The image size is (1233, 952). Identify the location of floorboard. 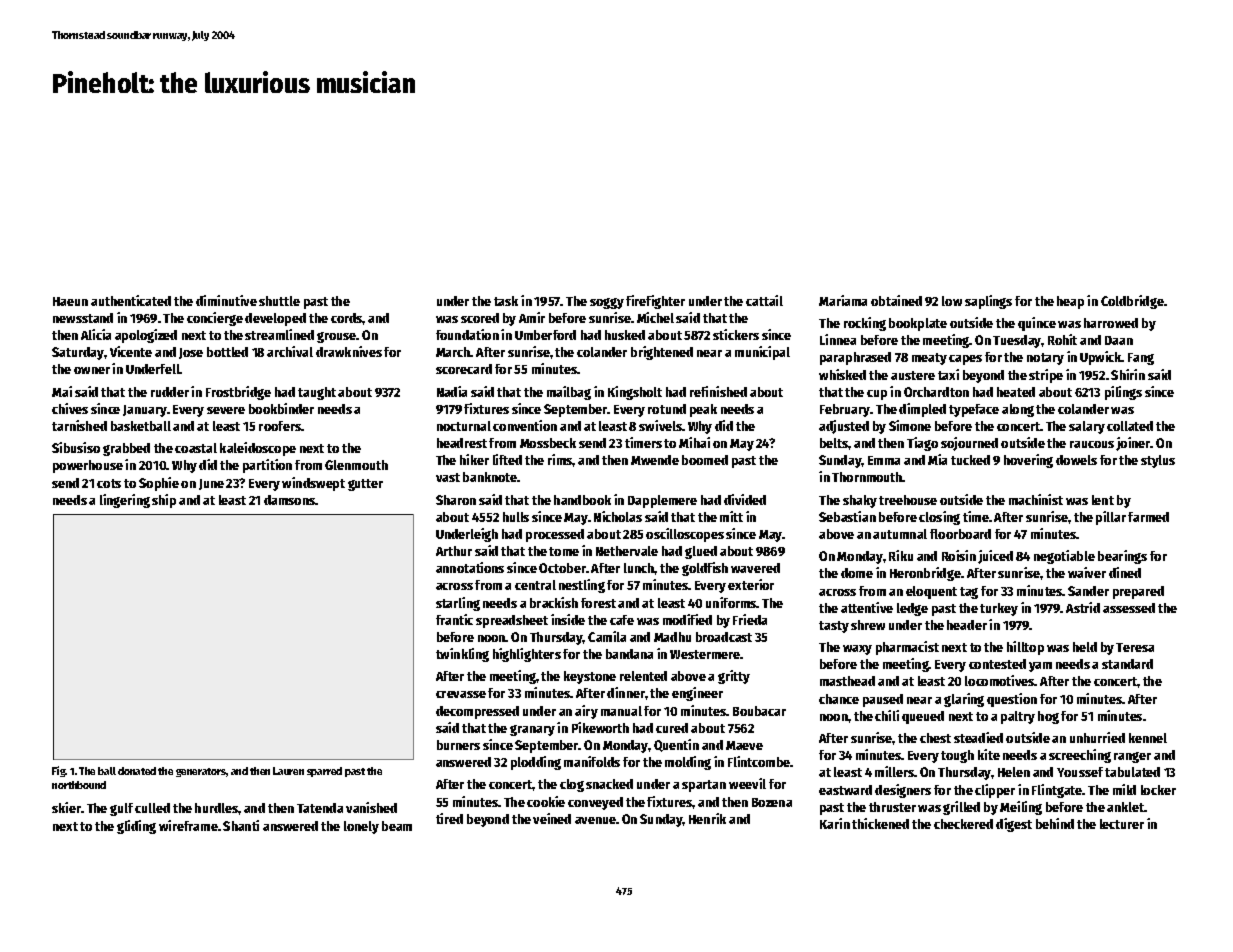
(960, 534).
